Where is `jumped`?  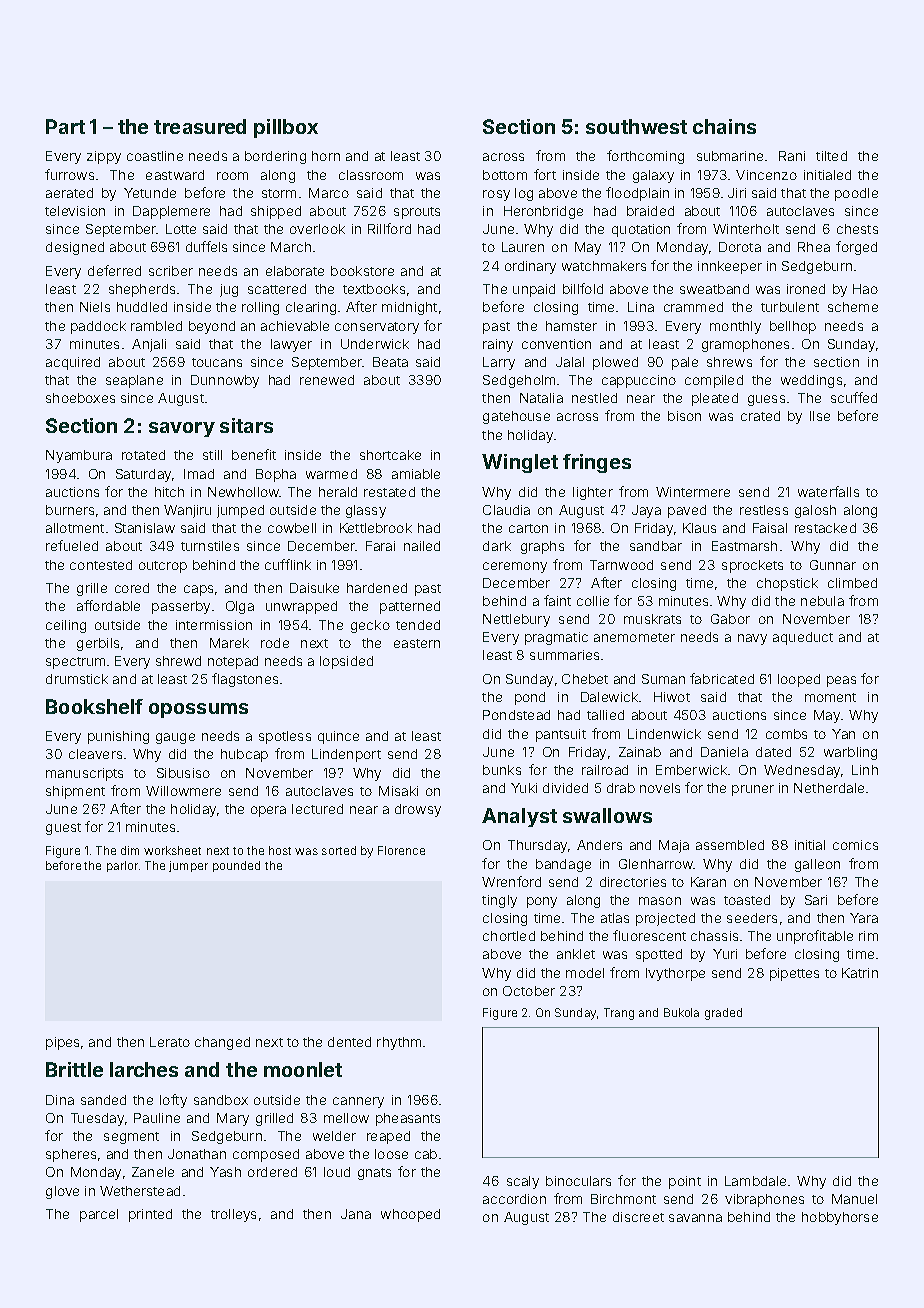
jumped is located at coordinates (240, 511).
